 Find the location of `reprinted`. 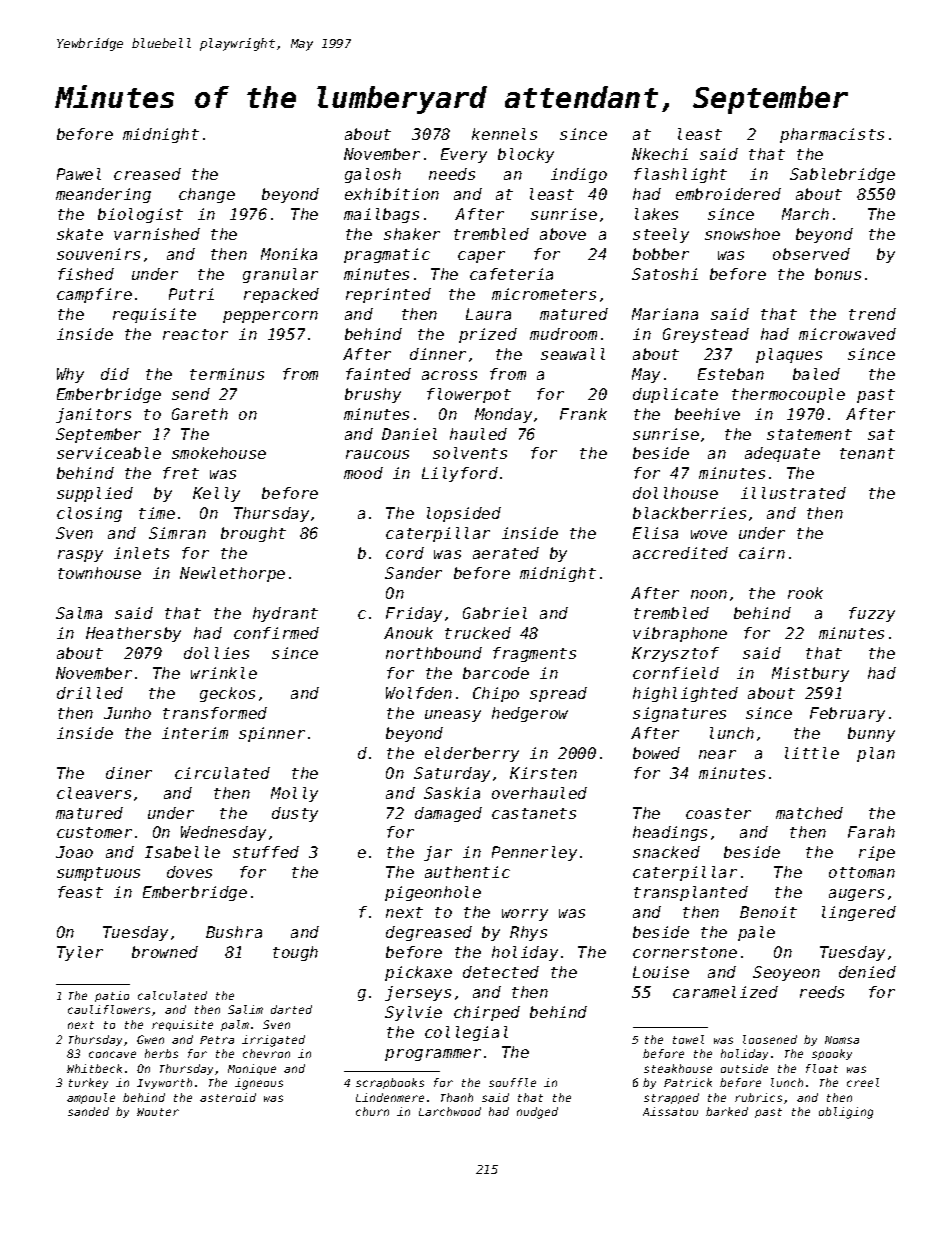

reprinted is located at coordinates (388, 295).
